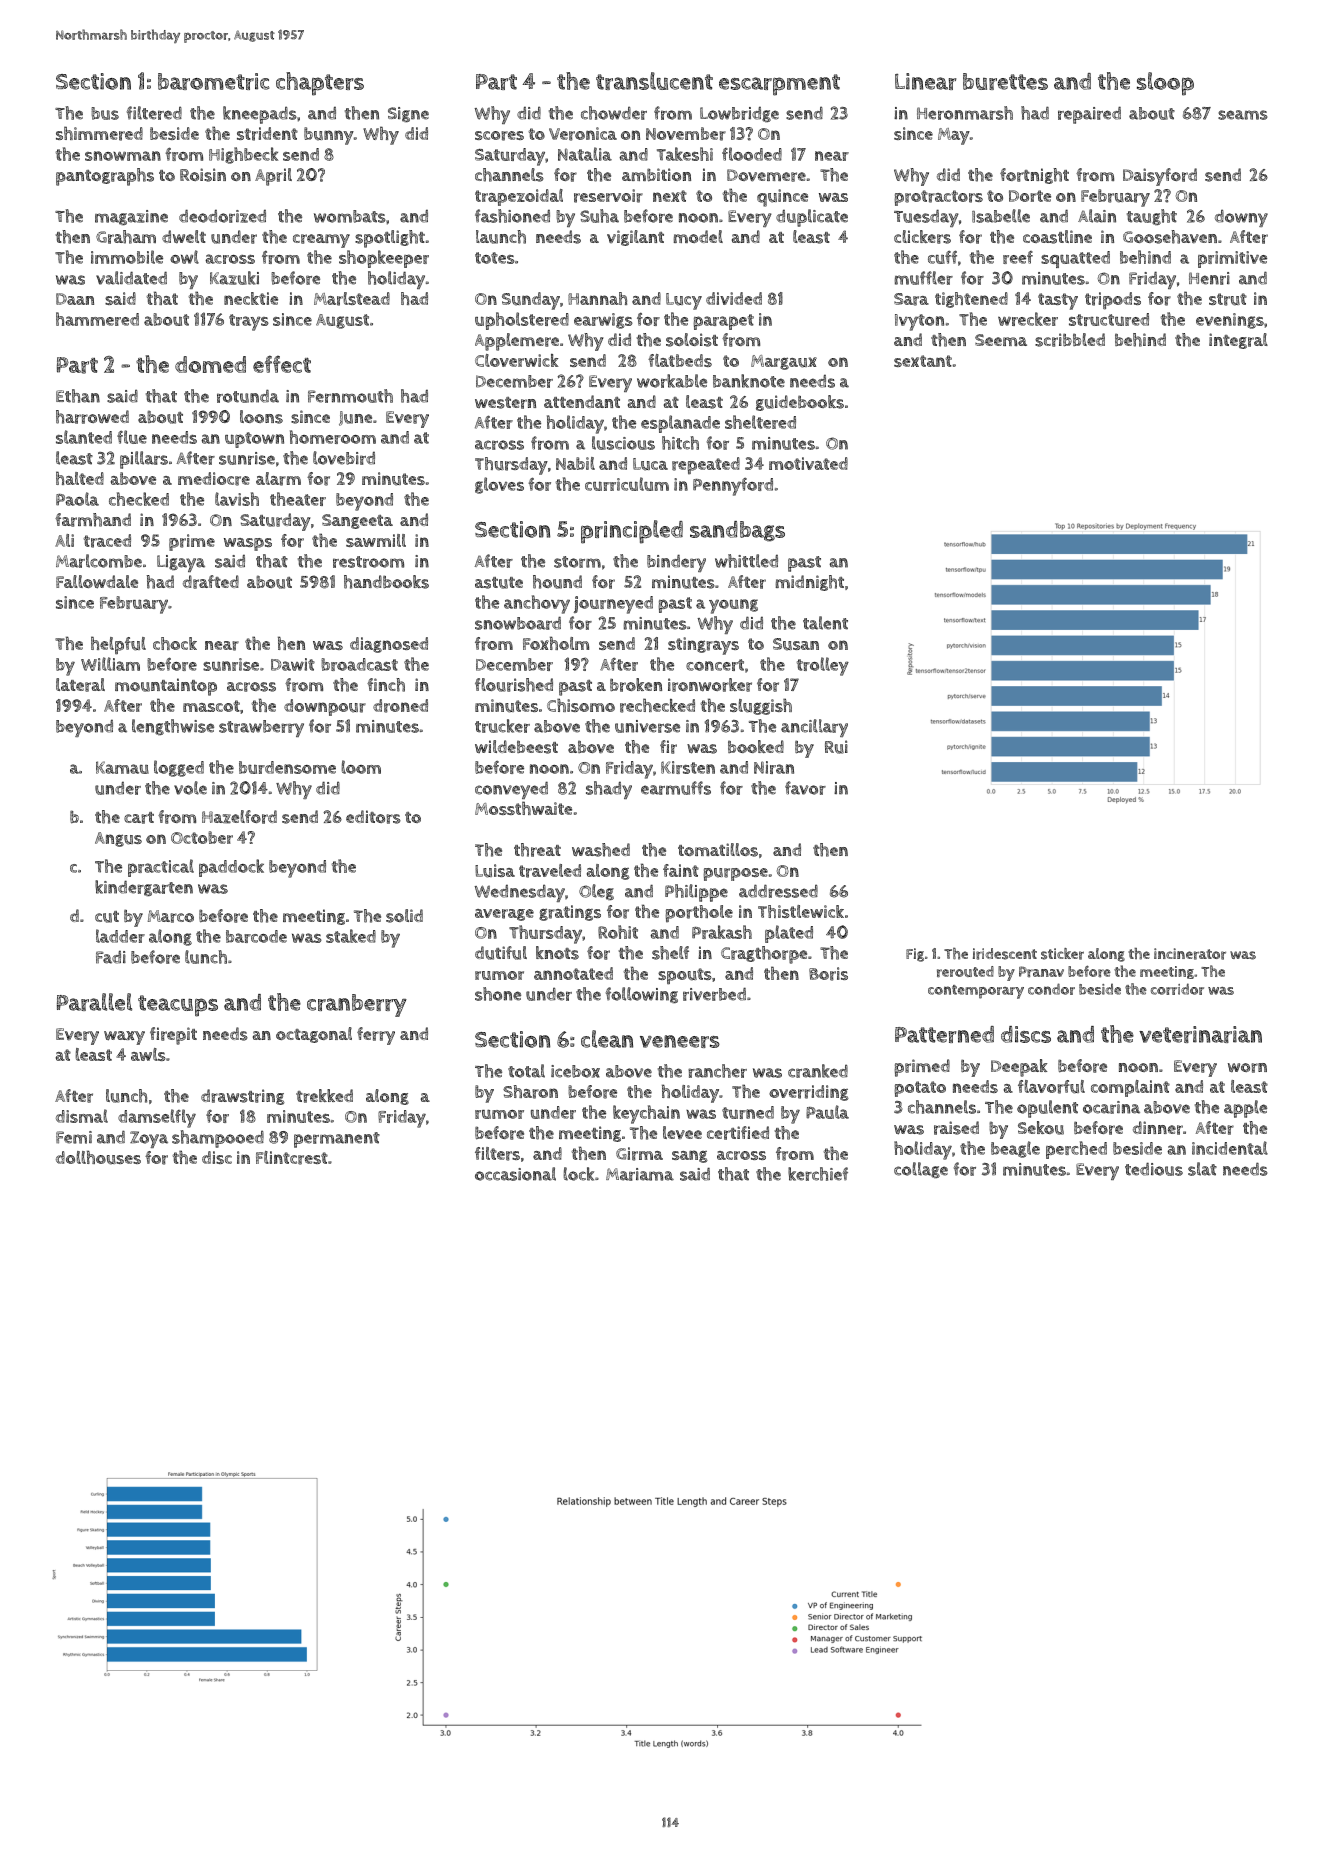 This image has width=1323, height=1871. Describe the element at coordinates (1062, 954) in the image. I see `sticker` at that location.
